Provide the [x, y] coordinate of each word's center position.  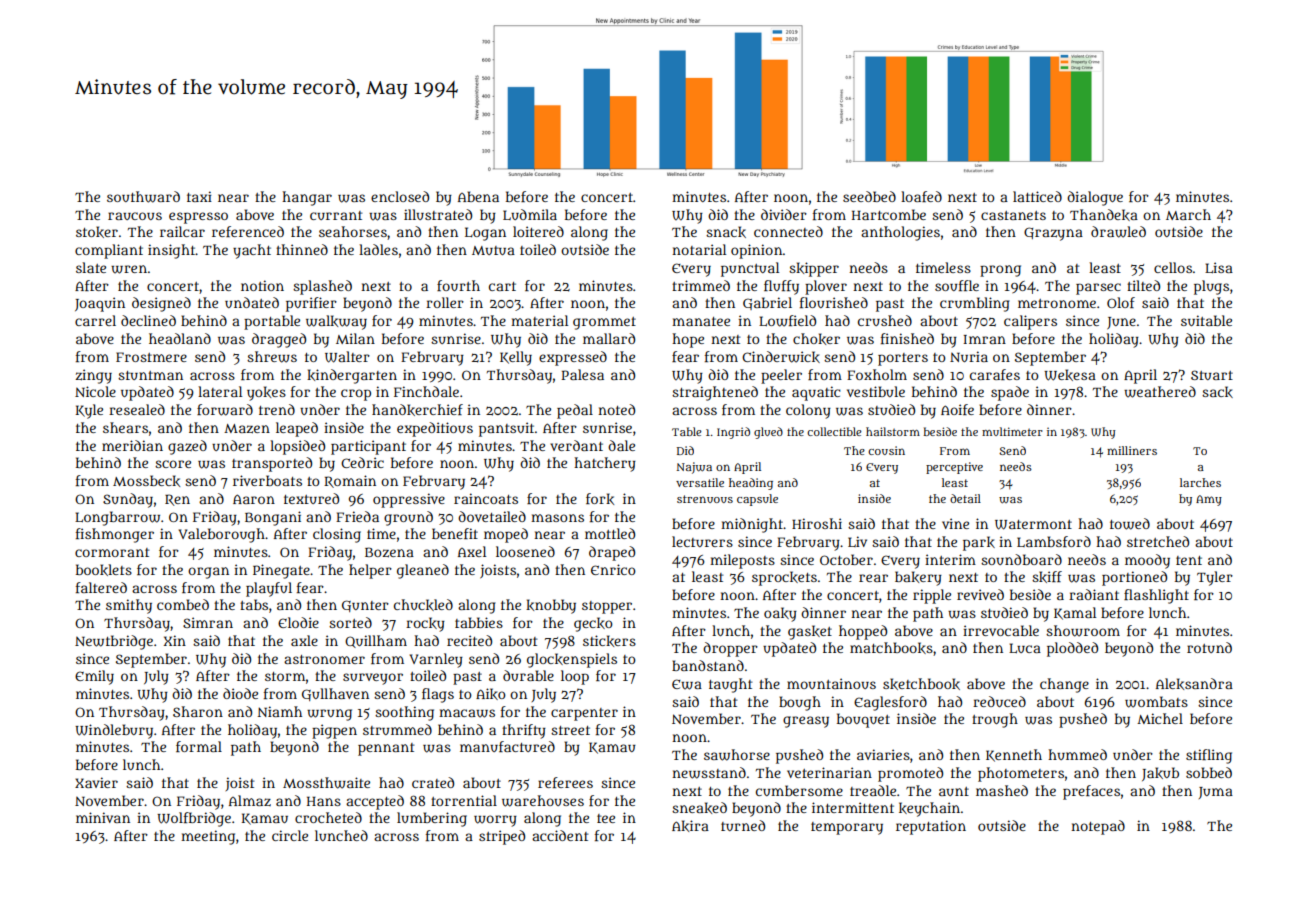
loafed [921, 196]
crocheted [328, 817]
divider [784, 214]
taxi [199, 196]
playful [269, 589]
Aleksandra [1194, 684]
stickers [609, 641]
